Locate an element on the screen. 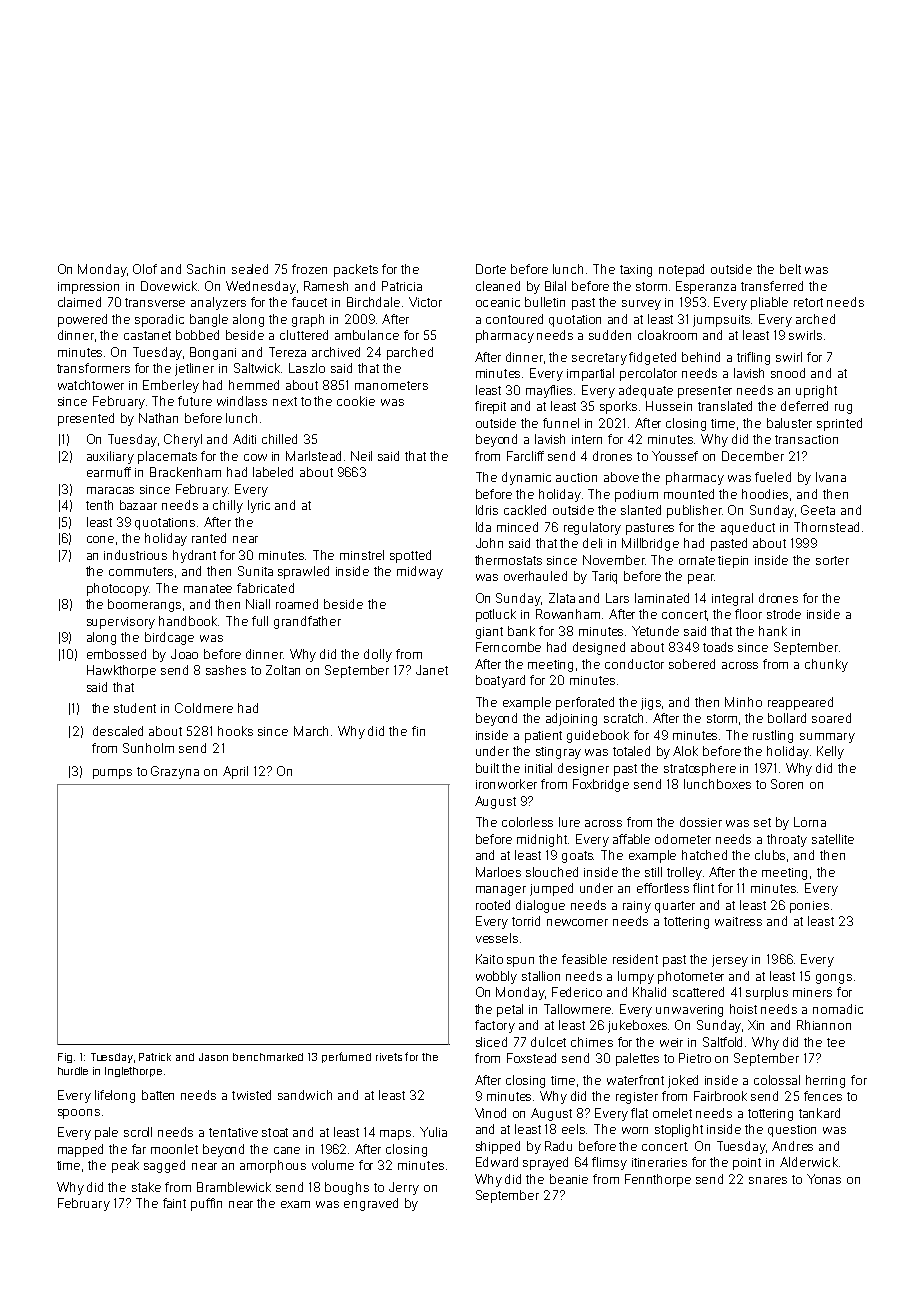 The image size is (924, 1308). watchtower is located at coordinates (91, 385).
